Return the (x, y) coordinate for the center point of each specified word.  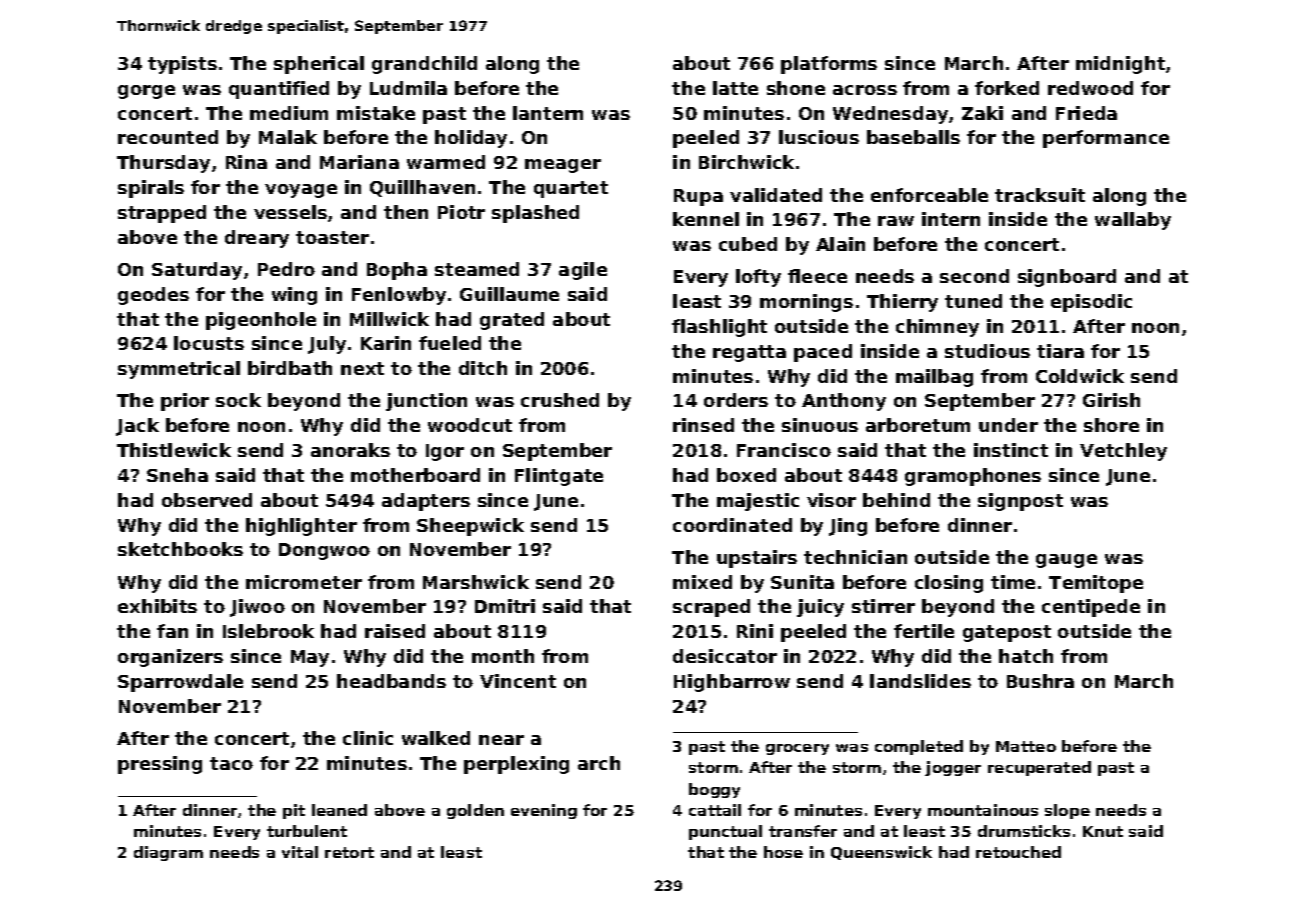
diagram (168, 853)
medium (289, 113)
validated (776, 195)
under (1008, 425)
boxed (746, 475)
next (362, 368)
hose (783, 852)
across (865, 90)
